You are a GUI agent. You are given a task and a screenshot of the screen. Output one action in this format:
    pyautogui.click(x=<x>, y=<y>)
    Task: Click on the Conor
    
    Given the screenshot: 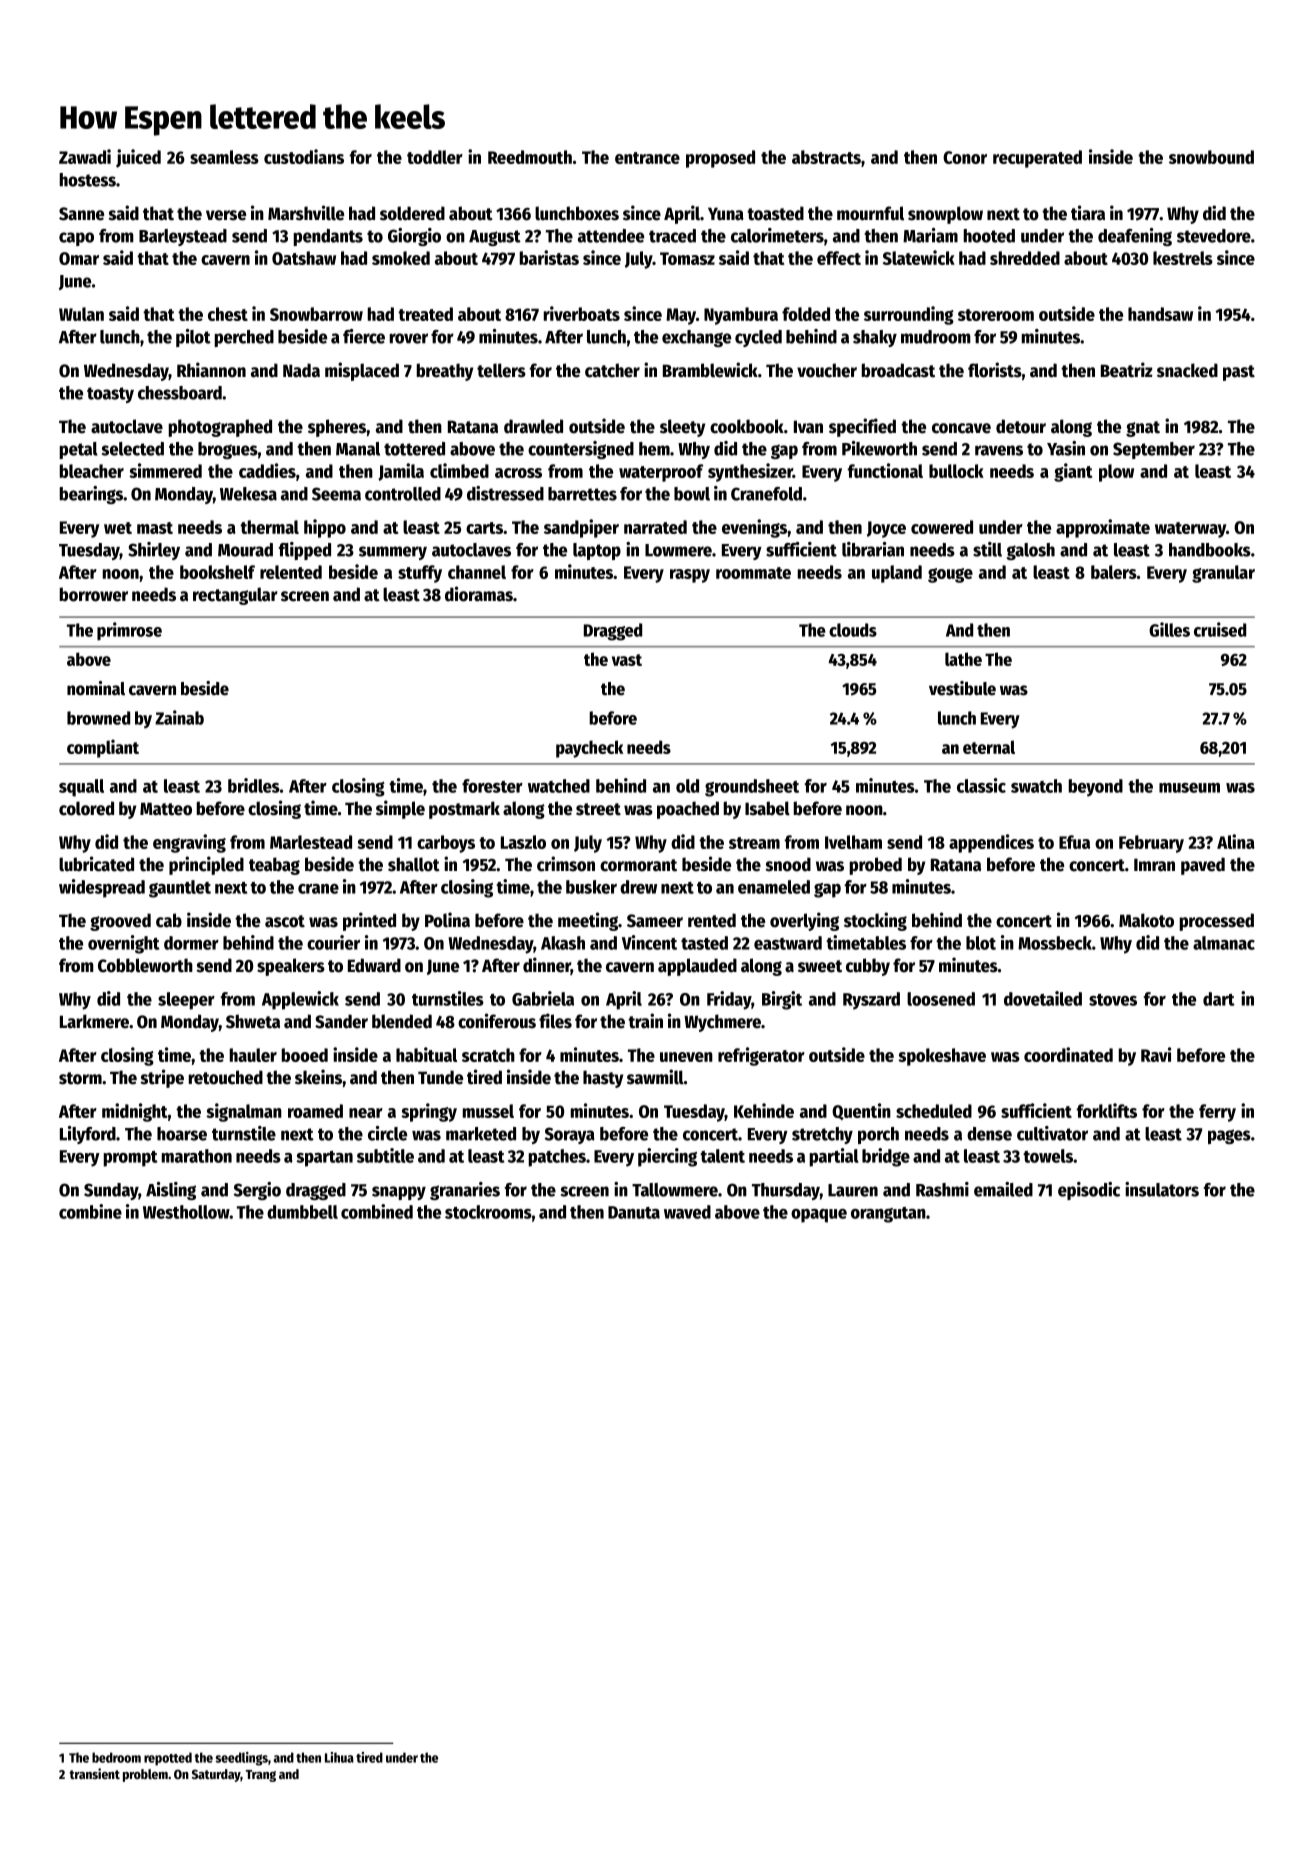 What is the action you would take?
    pyautogui.click(x=965, y=157)
